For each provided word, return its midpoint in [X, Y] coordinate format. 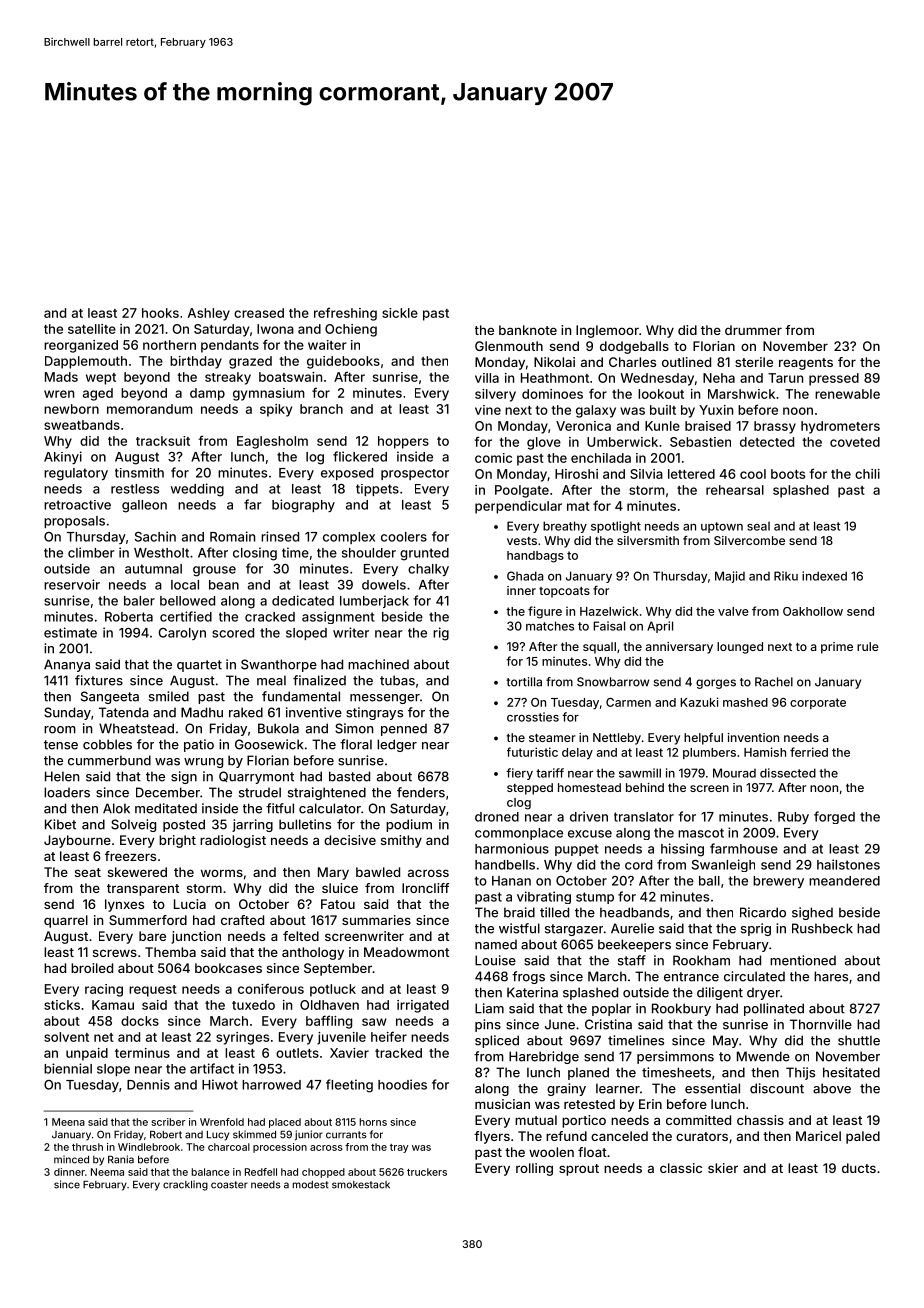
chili [867, 474]
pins [488, 1025]
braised [708, 426]
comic [493, 458]
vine [488, 410]
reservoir [72, 584]
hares [831, 976]
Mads [61, 377]
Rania [121, 1159]
